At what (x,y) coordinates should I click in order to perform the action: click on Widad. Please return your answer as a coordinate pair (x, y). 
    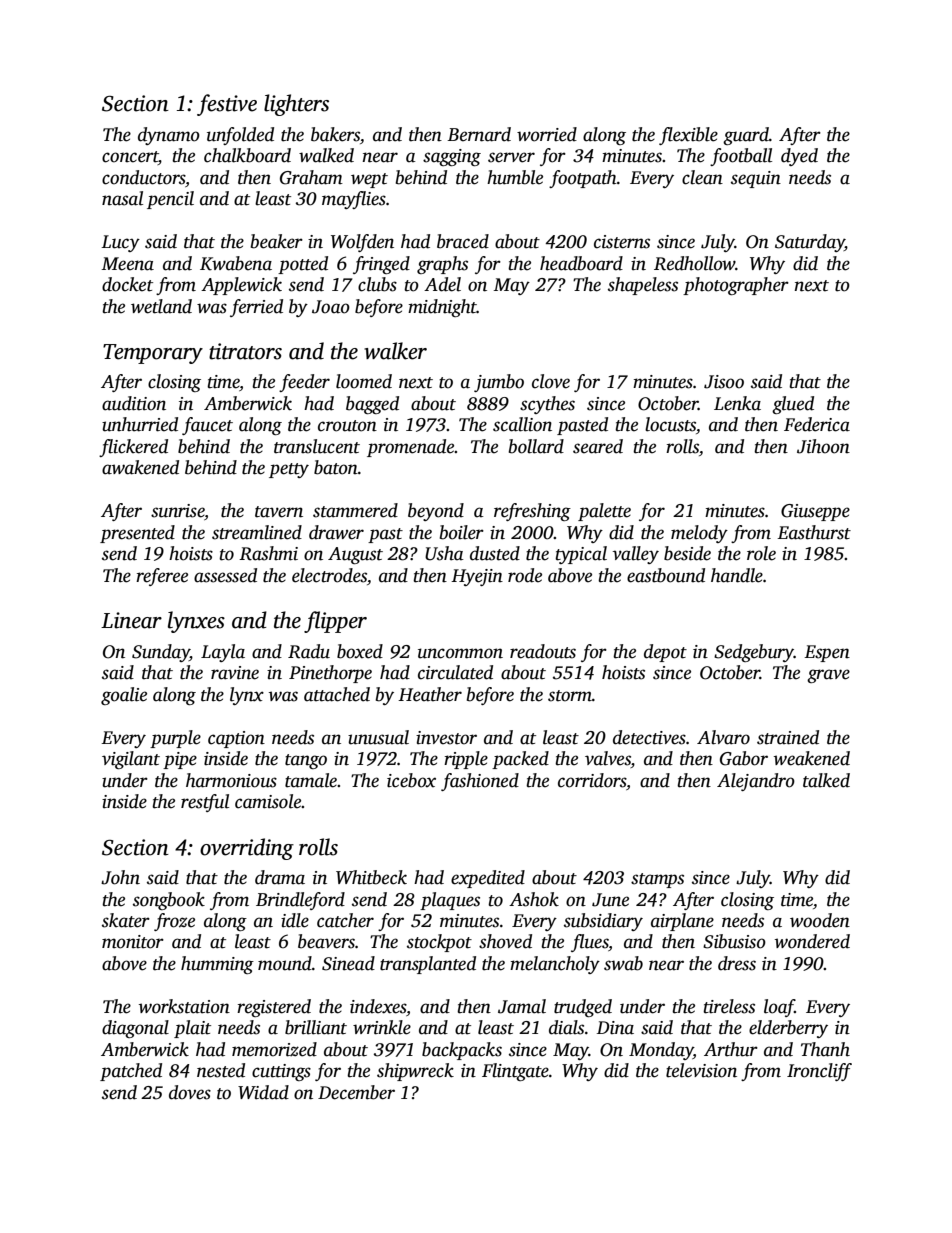
    Looking at the image, I should click on (263, 1092).
